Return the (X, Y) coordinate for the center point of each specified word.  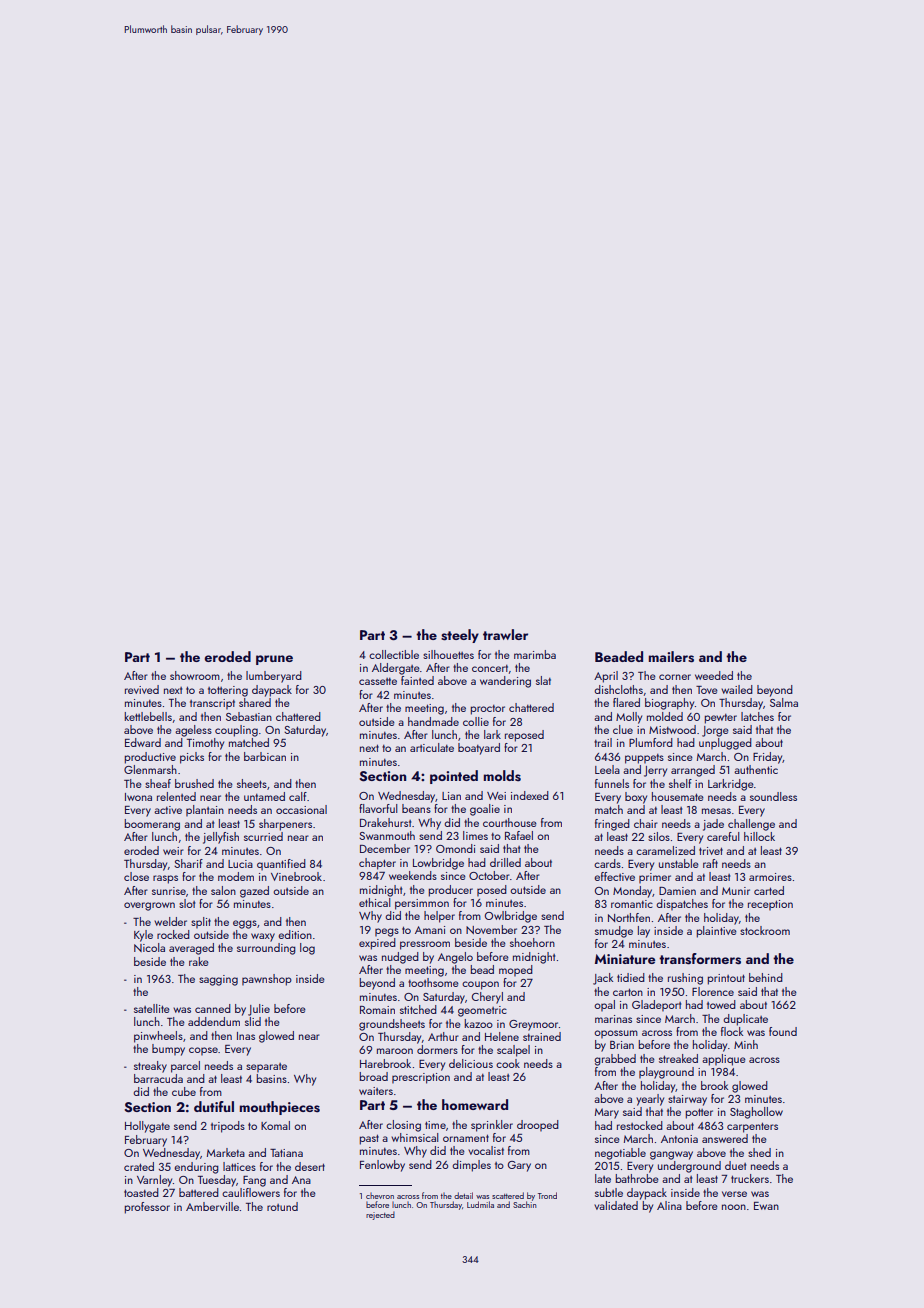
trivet (711, 851)
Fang (254, 1181)
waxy (263, 937)
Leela (607, 769)
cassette (378, 681)
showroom (195, 675)
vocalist (486, 1150)
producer (451, 891)
